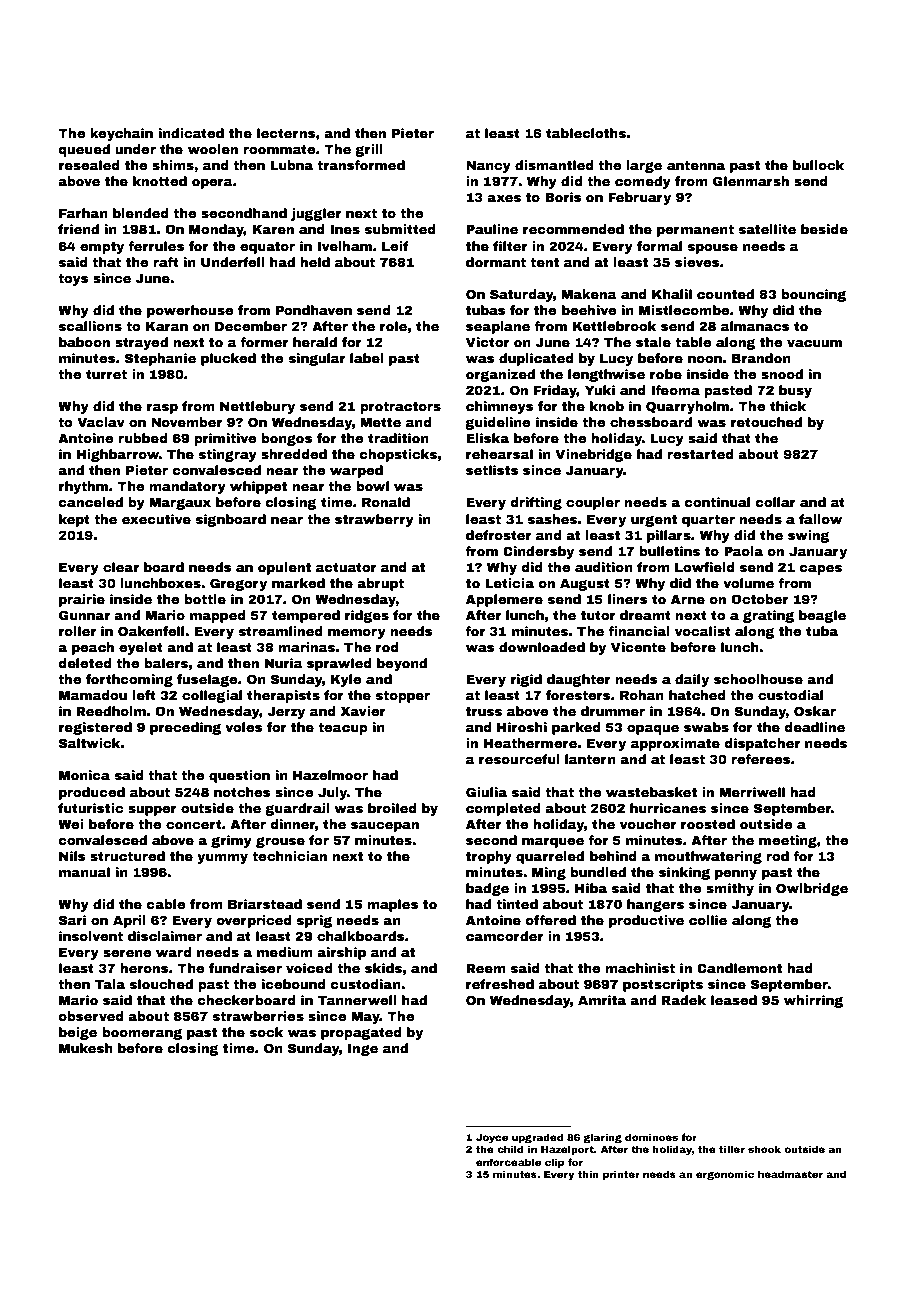  Describe the element at coordinates (316, 214) in the page. I see `juggler` at that location.
